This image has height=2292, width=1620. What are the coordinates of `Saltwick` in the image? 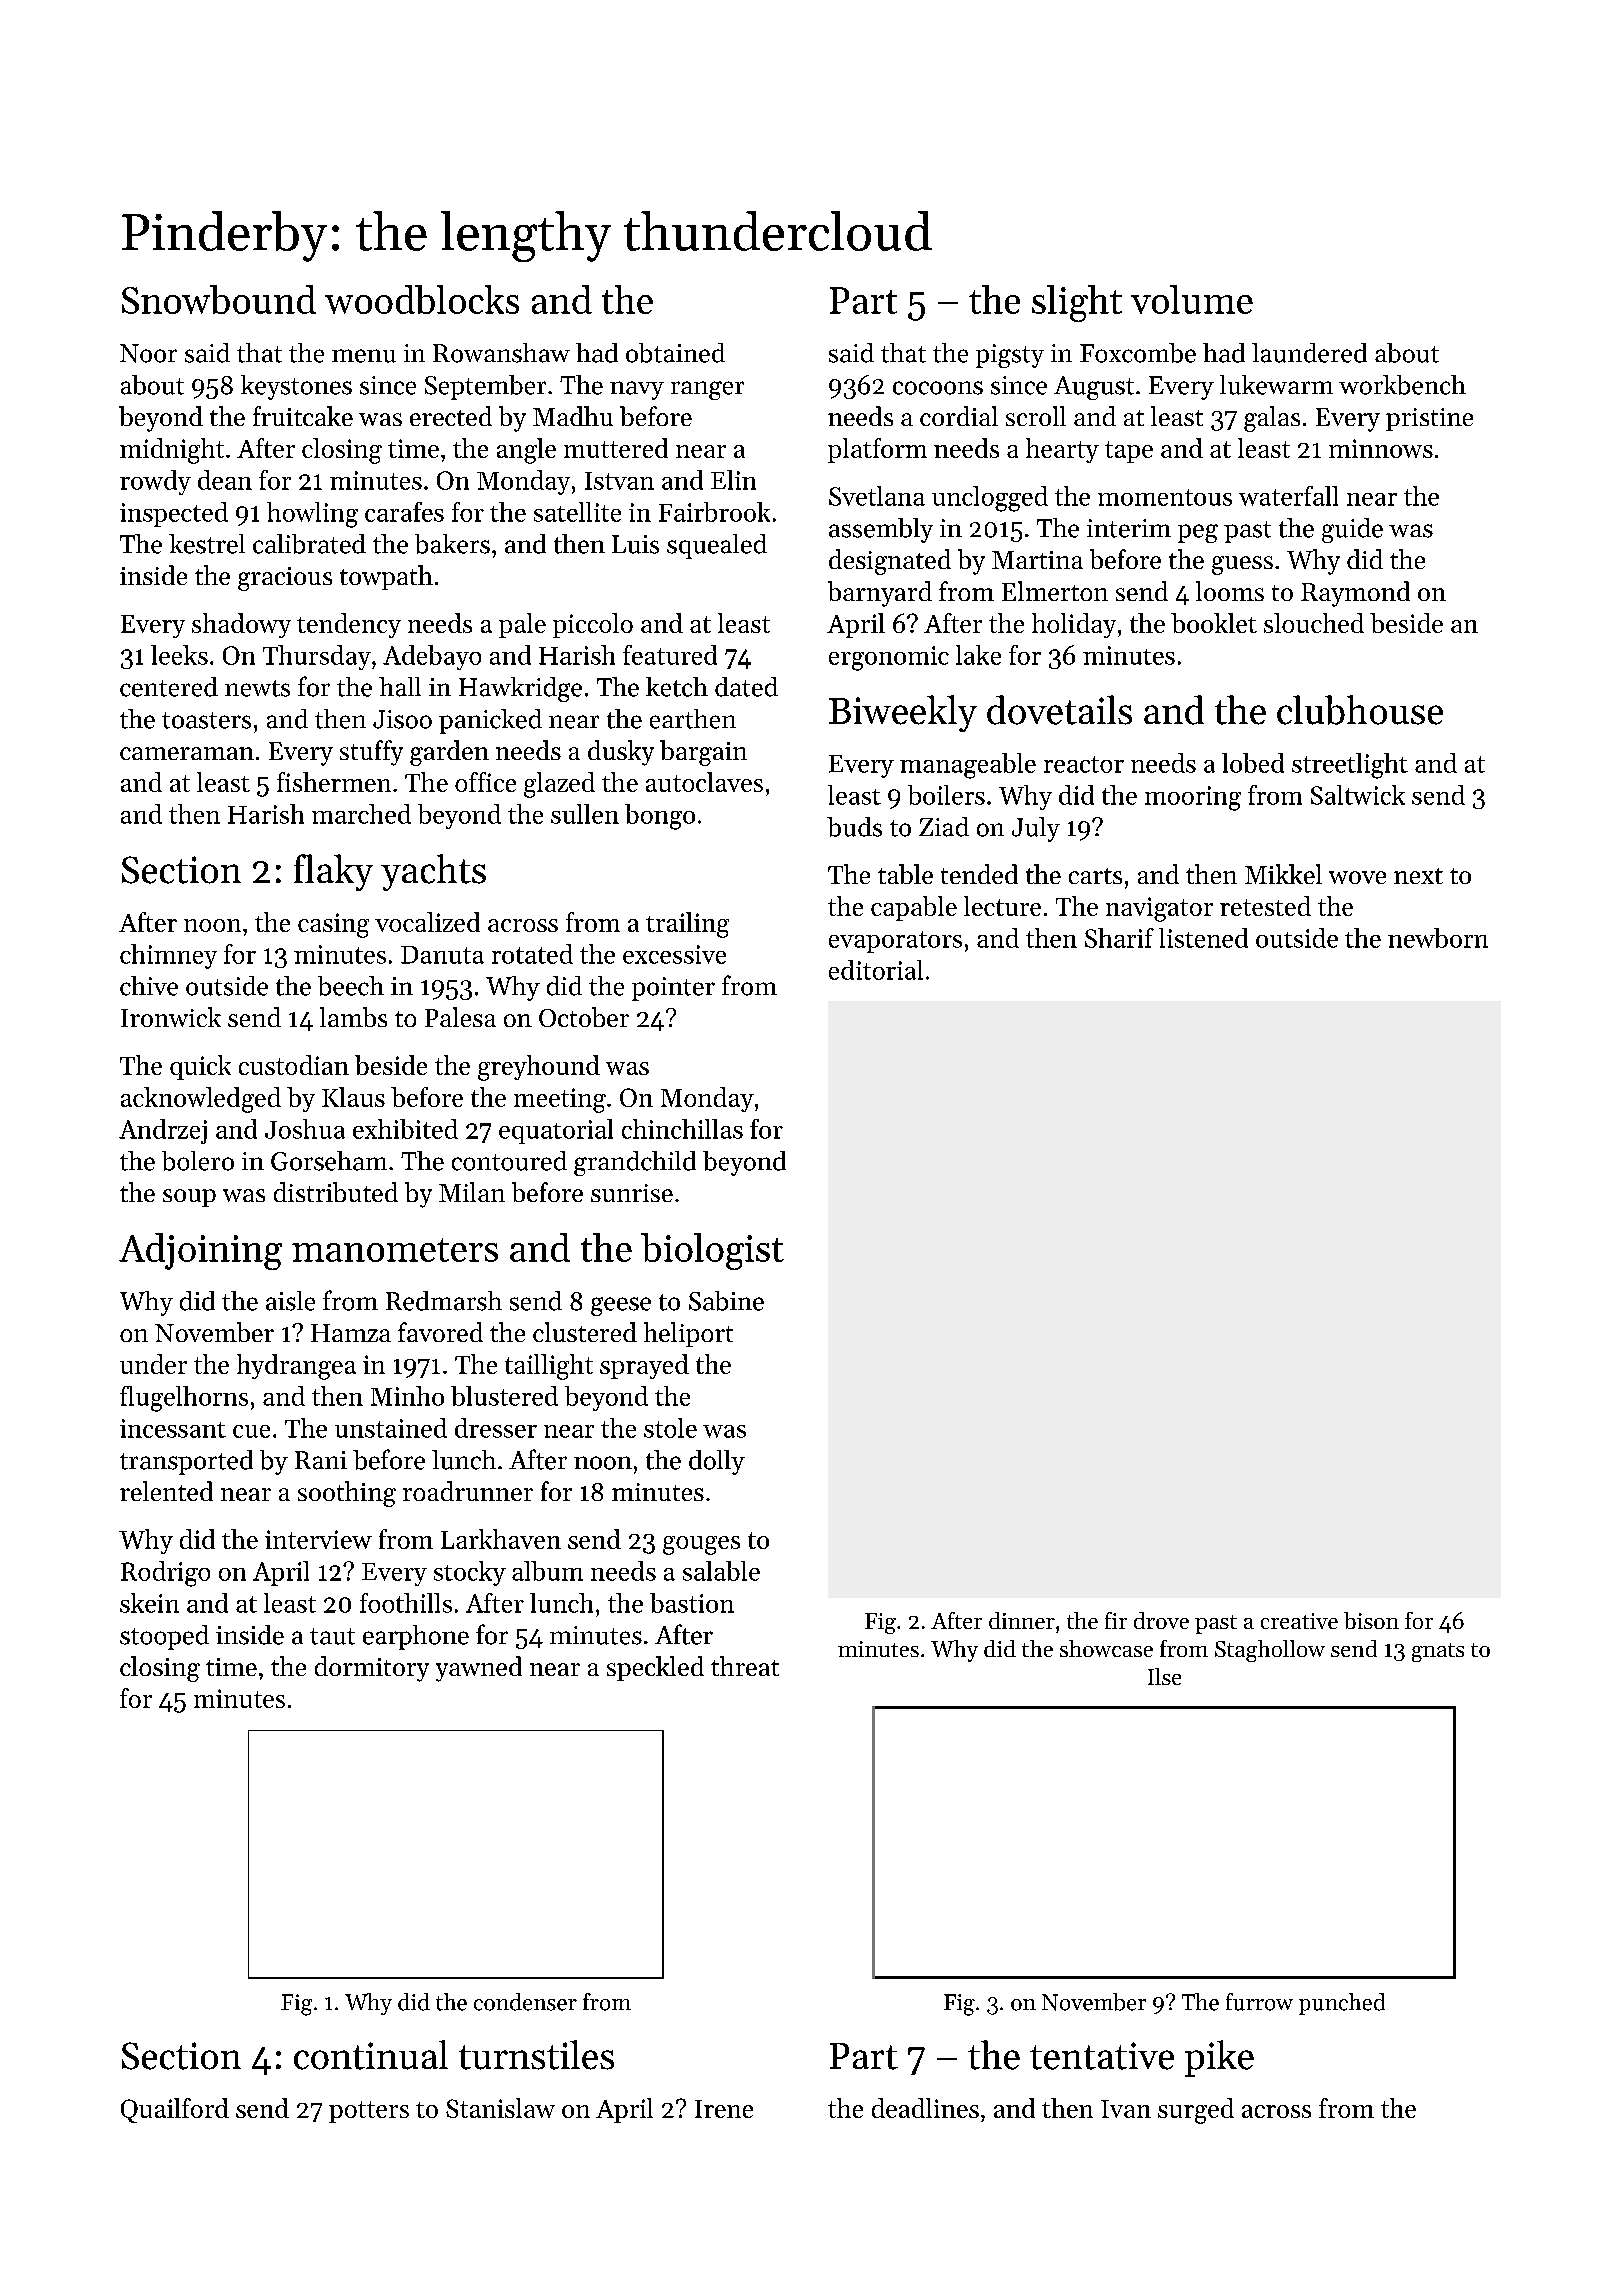 It's located at (1358, 795).
